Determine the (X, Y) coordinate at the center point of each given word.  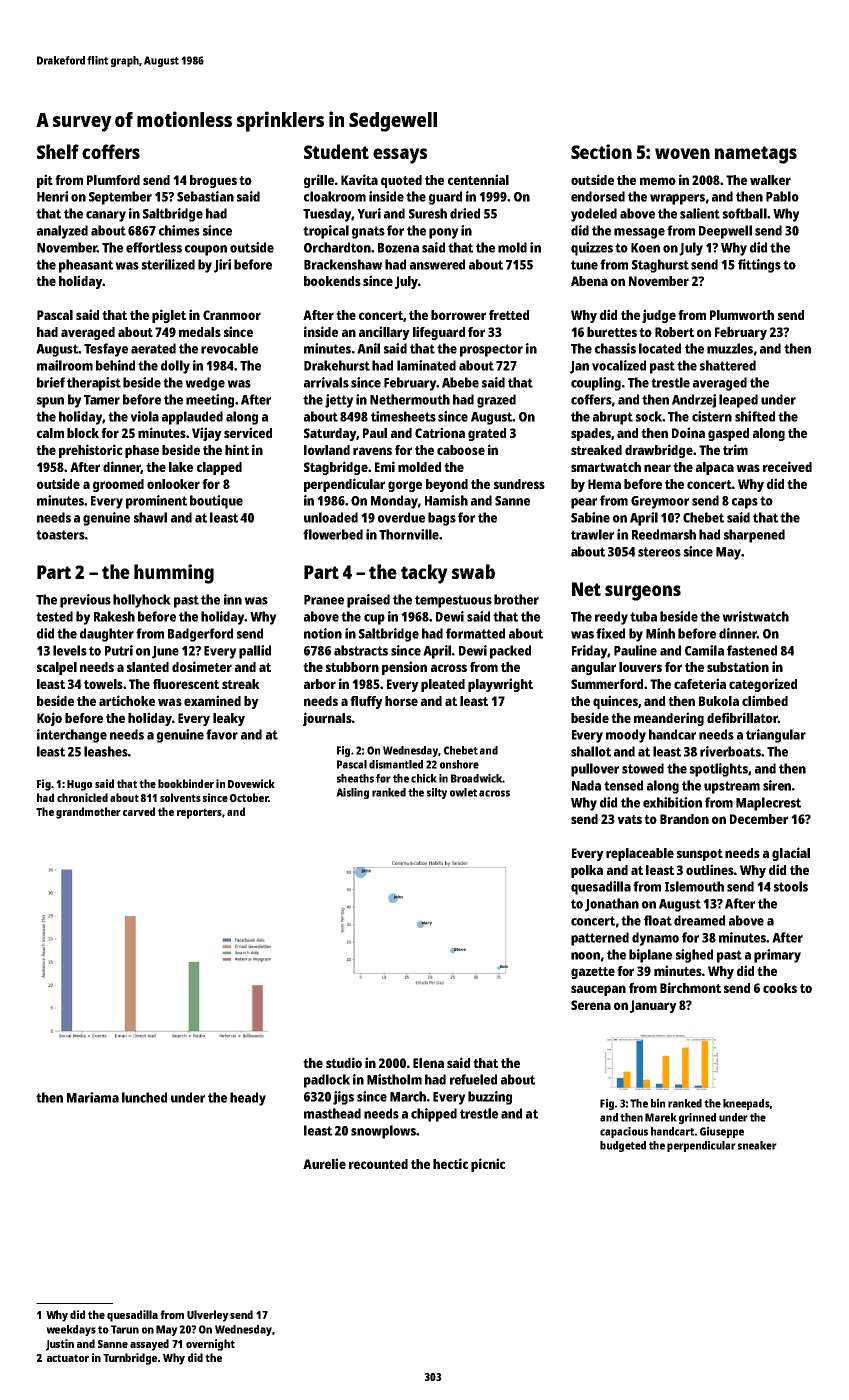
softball (745, 213)
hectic (451, 1163)
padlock (327, 1081)
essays (400, 156)
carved (139, 811)
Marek (661, 1117)
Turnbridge (130, 1359)
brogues (213, 181)
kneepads (746, 1104)
